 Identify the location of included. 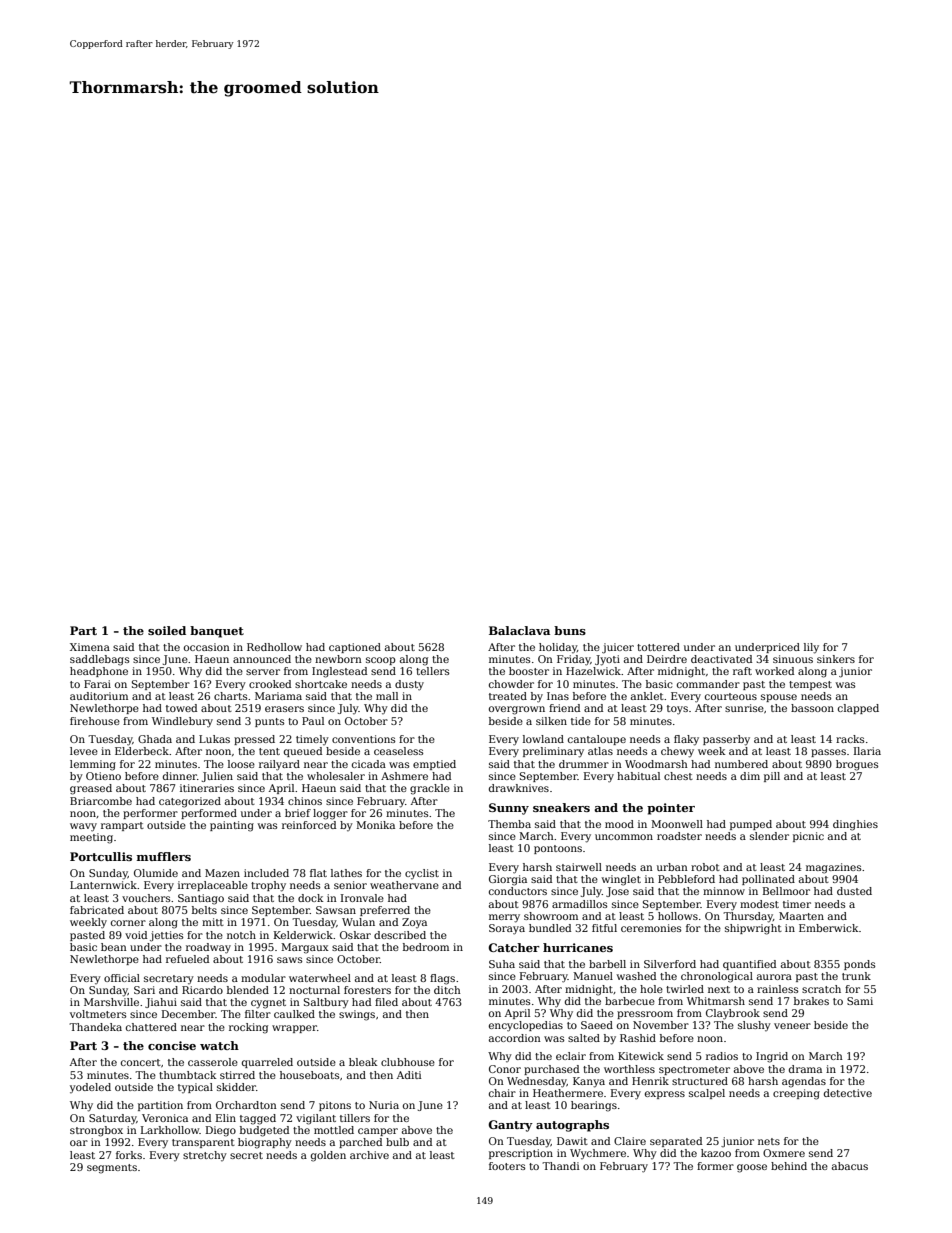
(266, 873).
